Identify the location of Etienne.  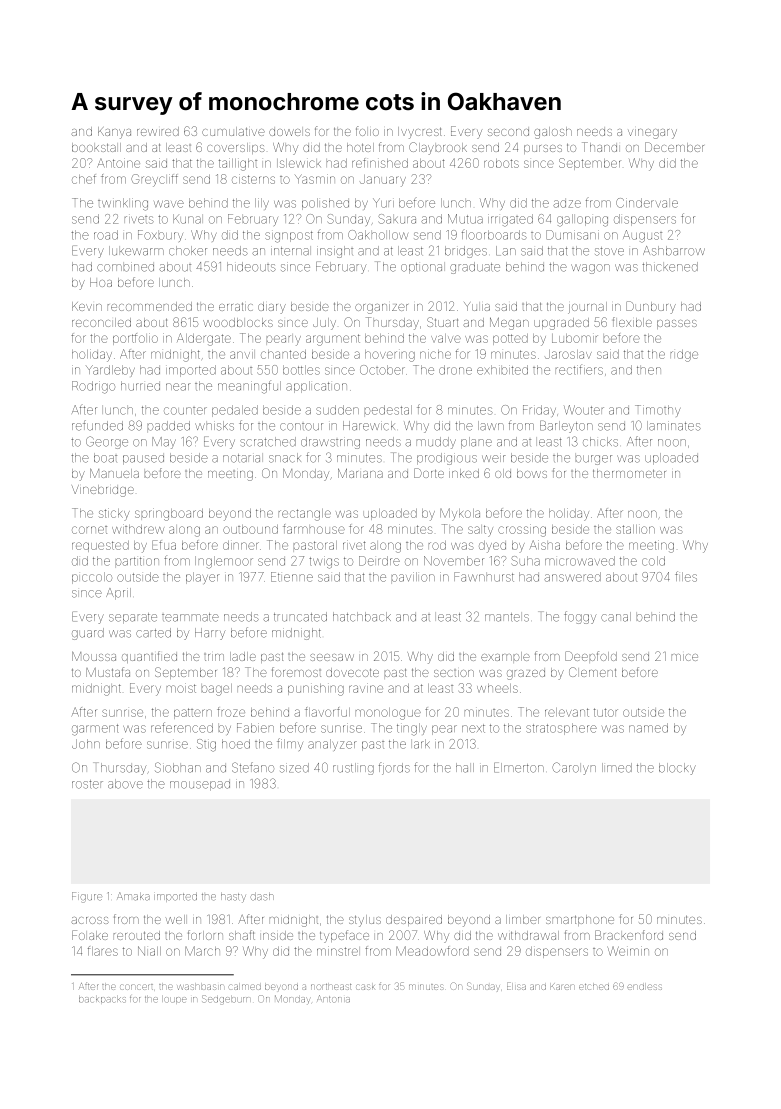
(292, 577).
